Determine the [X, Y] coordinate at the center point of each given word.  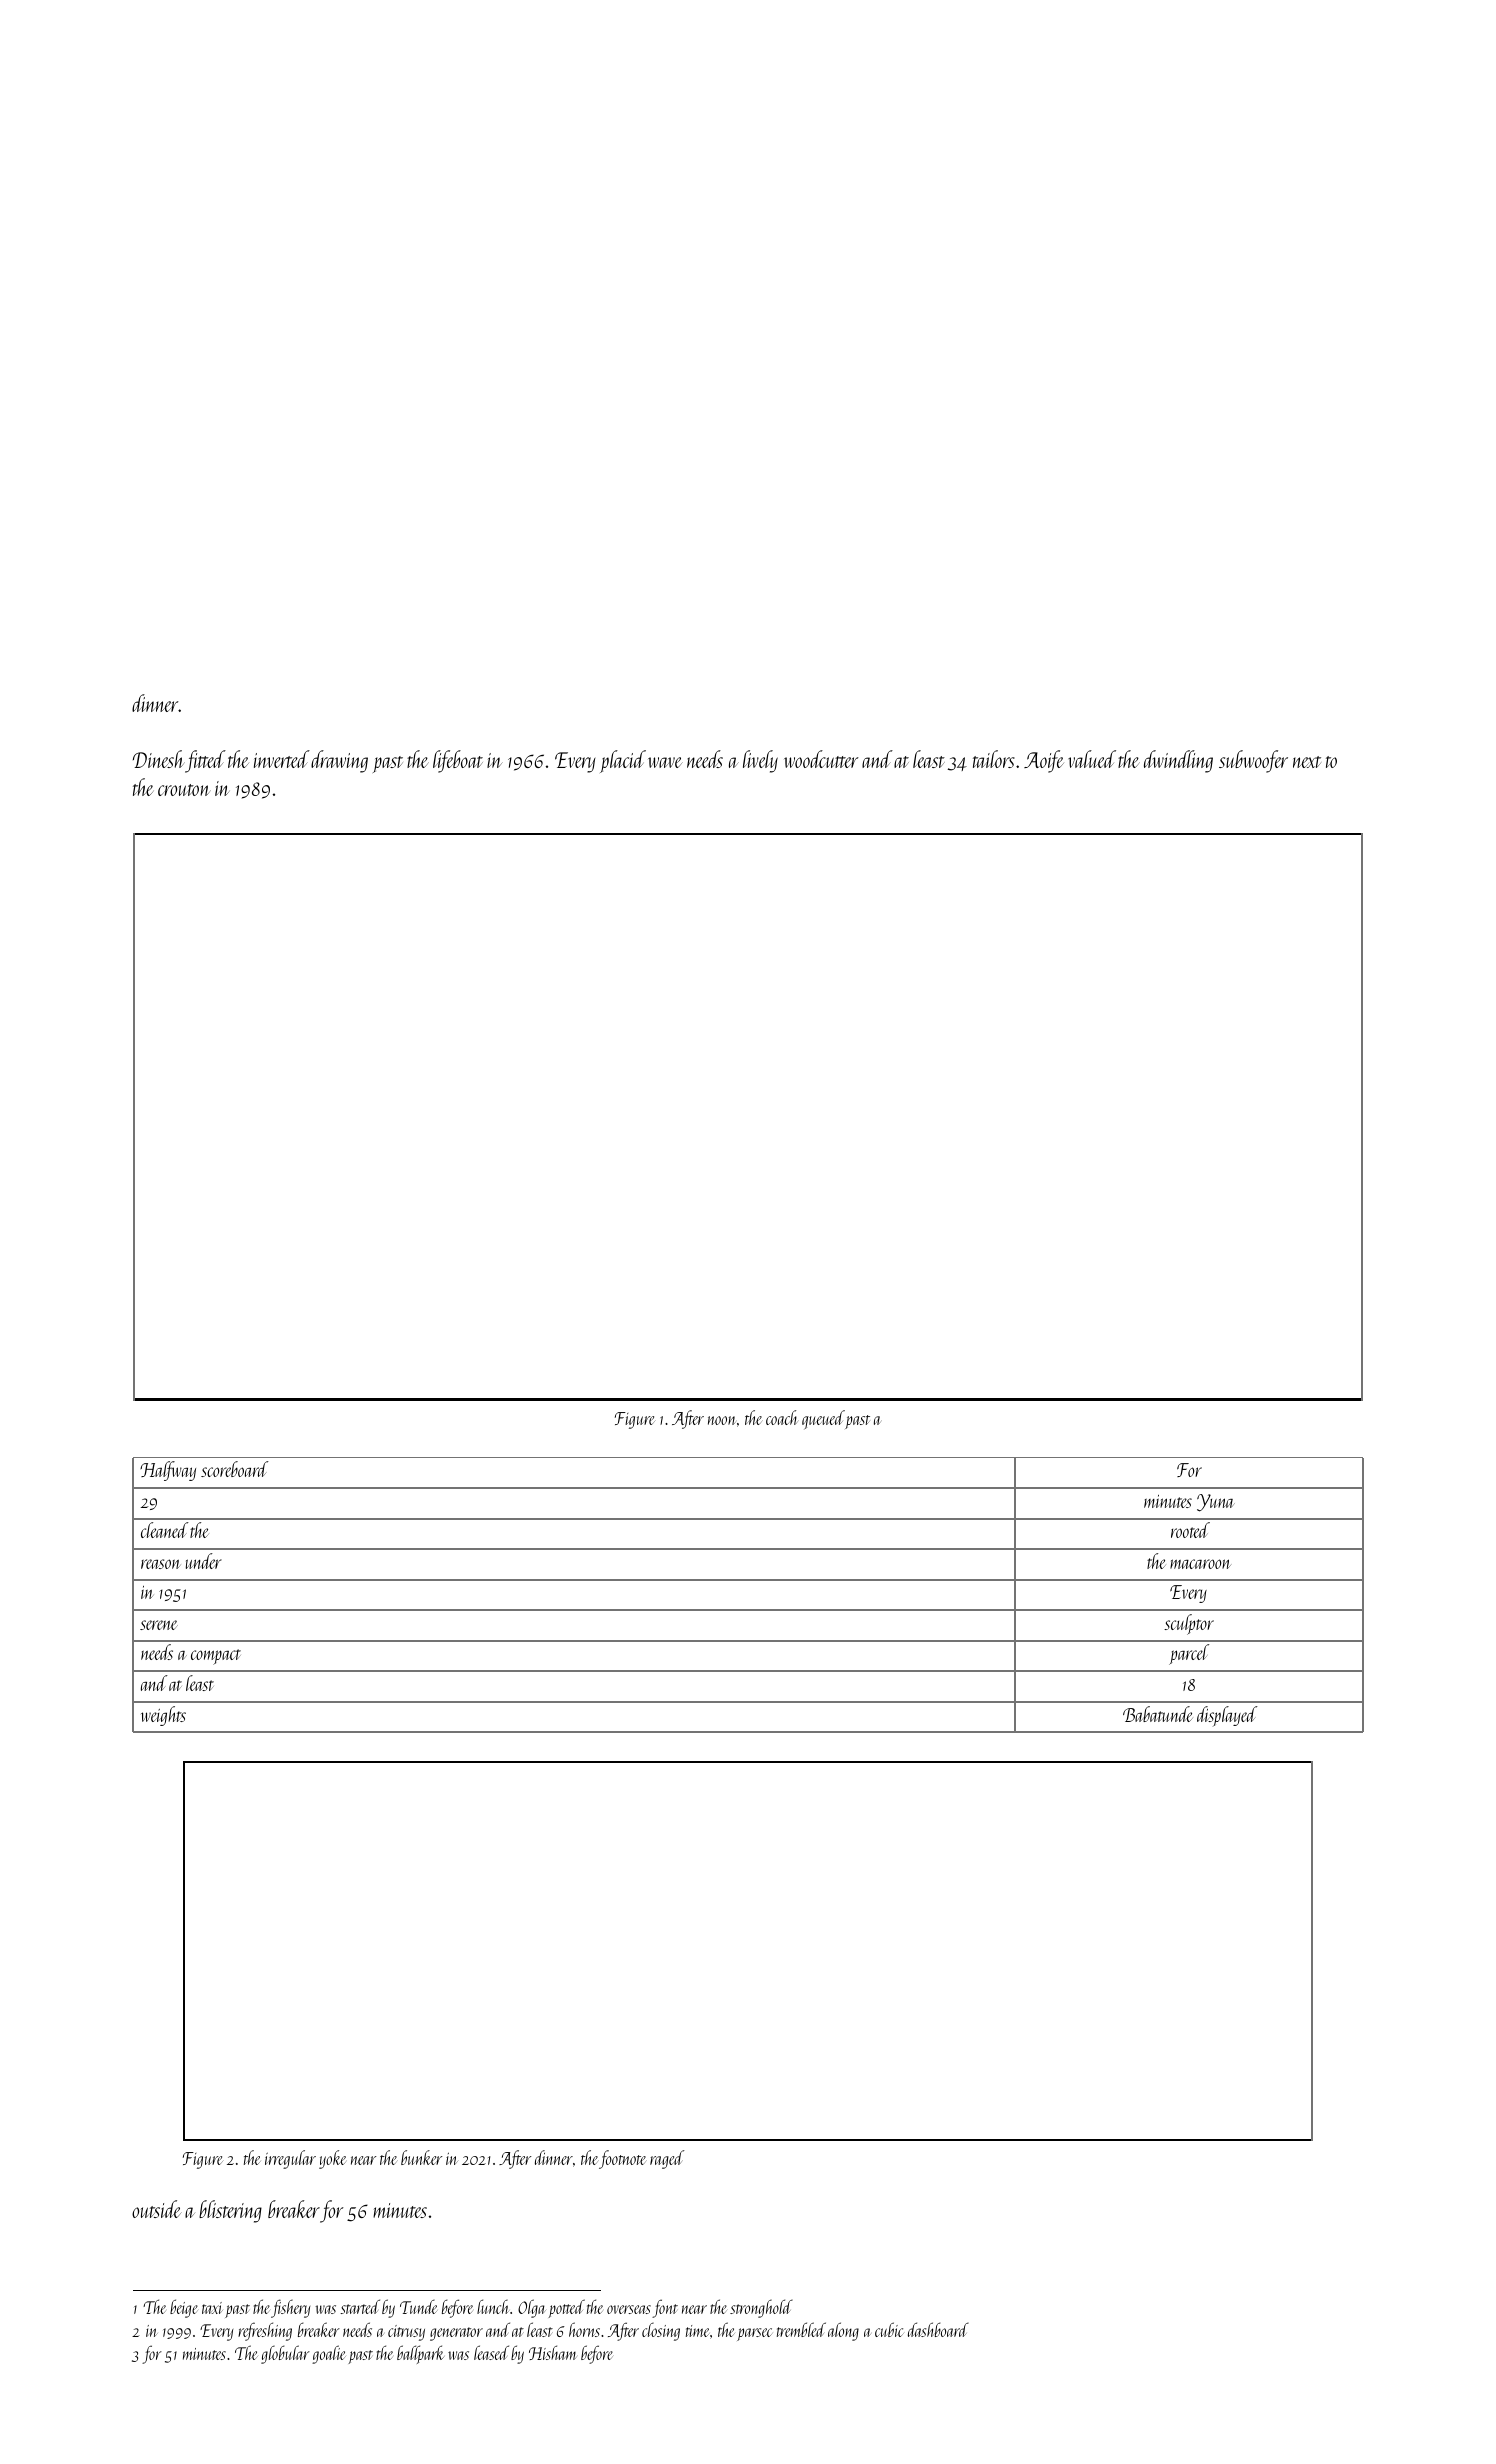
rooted [1190, 1530]
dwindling [1178, 761]
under [204, 1561]
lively [760, 761]
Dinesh [159, 759]
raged [667, 2159]
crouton [184, 790]
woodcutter [821, 759]
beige [184, 2308]
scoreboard [234, 1469]
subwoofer [1253, 761]
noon [722, 1420]
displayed [1227, 1716]
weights [163, 1716]
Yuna [1216, 1503]
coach [781, 1417]
